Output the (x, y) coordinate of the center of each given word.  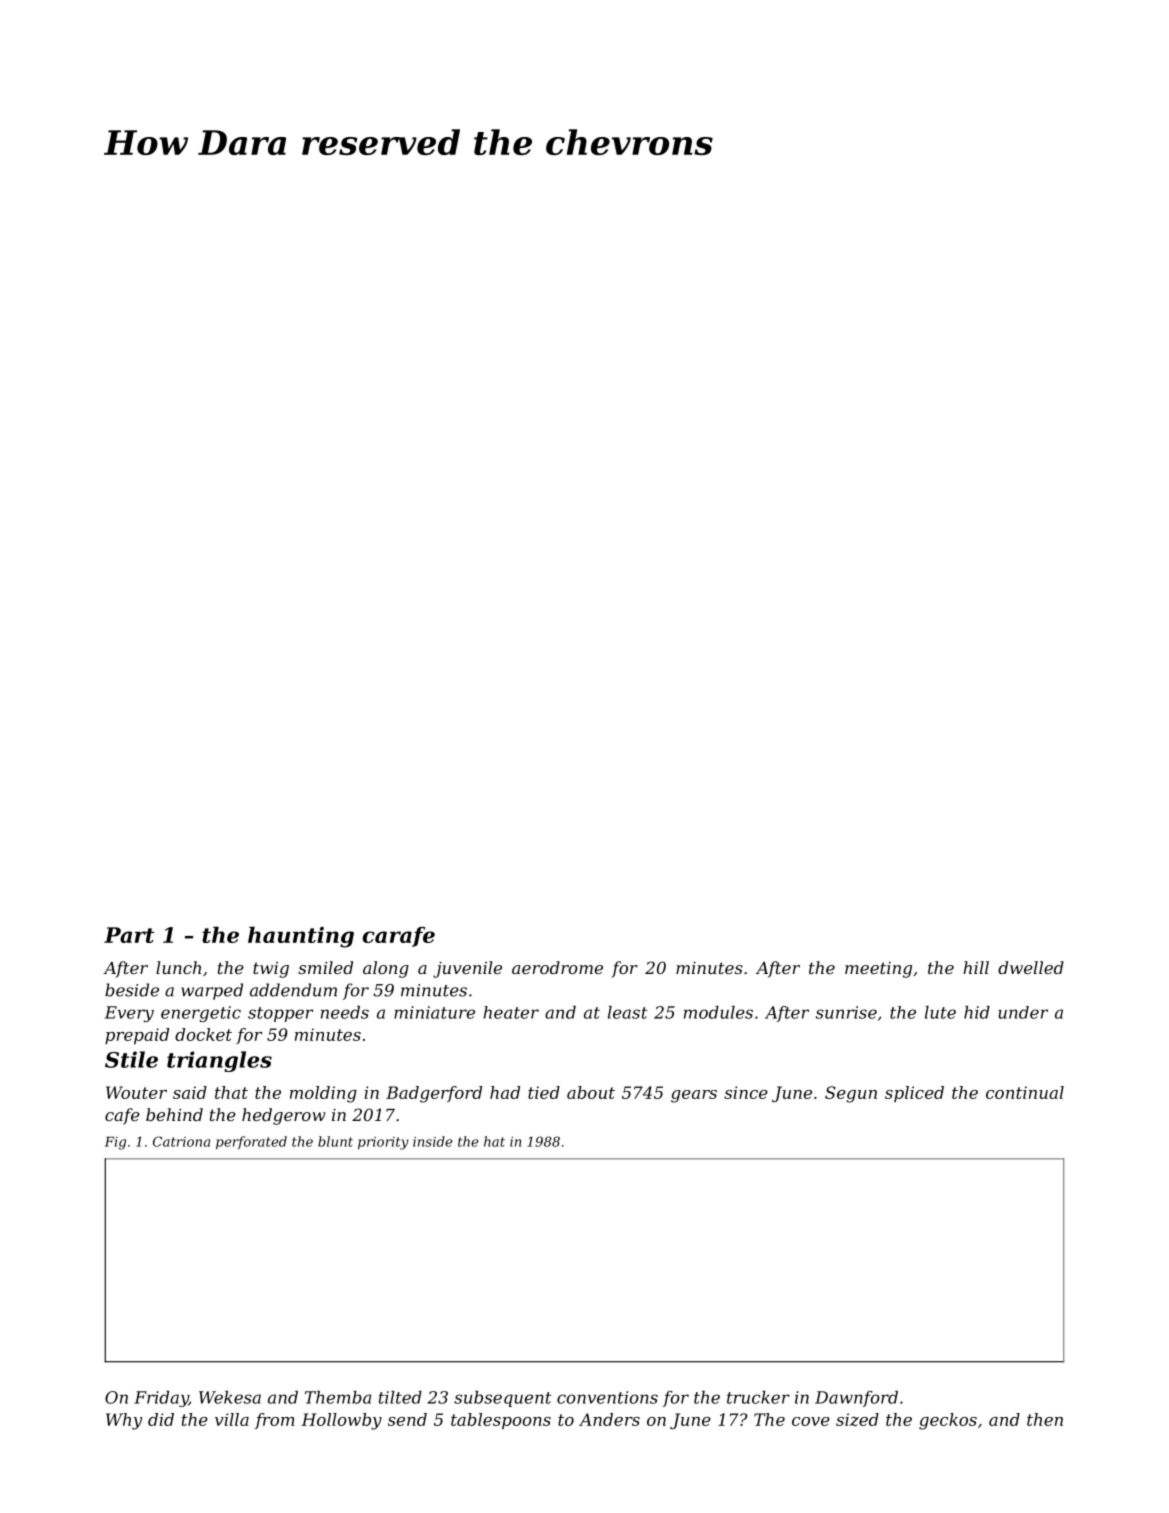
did (161, 1419)
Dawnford (856, 1399)
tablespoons (501, 1421)
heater (511, 1012)
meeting (878, 970)
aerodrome (557, 967)
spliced (914, 1094)
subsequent (503, 1399)
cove (811, 1421)
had (505, 1092)
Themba (338, 1397)
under (1023, 1012)
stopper (280, 1014)
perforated (251, 1143)
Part (129, 935)
